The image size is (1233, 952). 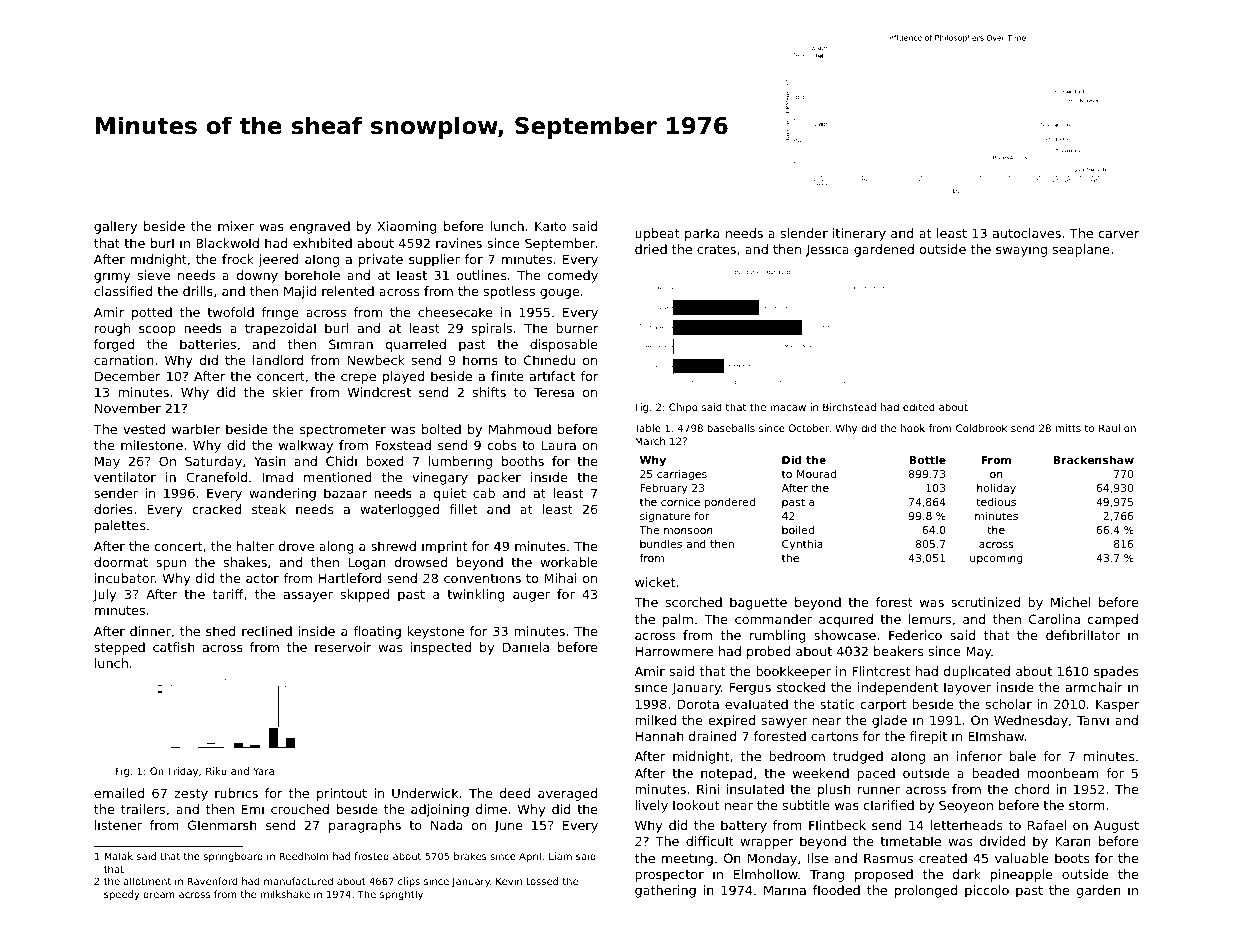 What do you see at coordinates (1021, 250) in the document?
I see `swaying` at bounding box center [1021, 250].
